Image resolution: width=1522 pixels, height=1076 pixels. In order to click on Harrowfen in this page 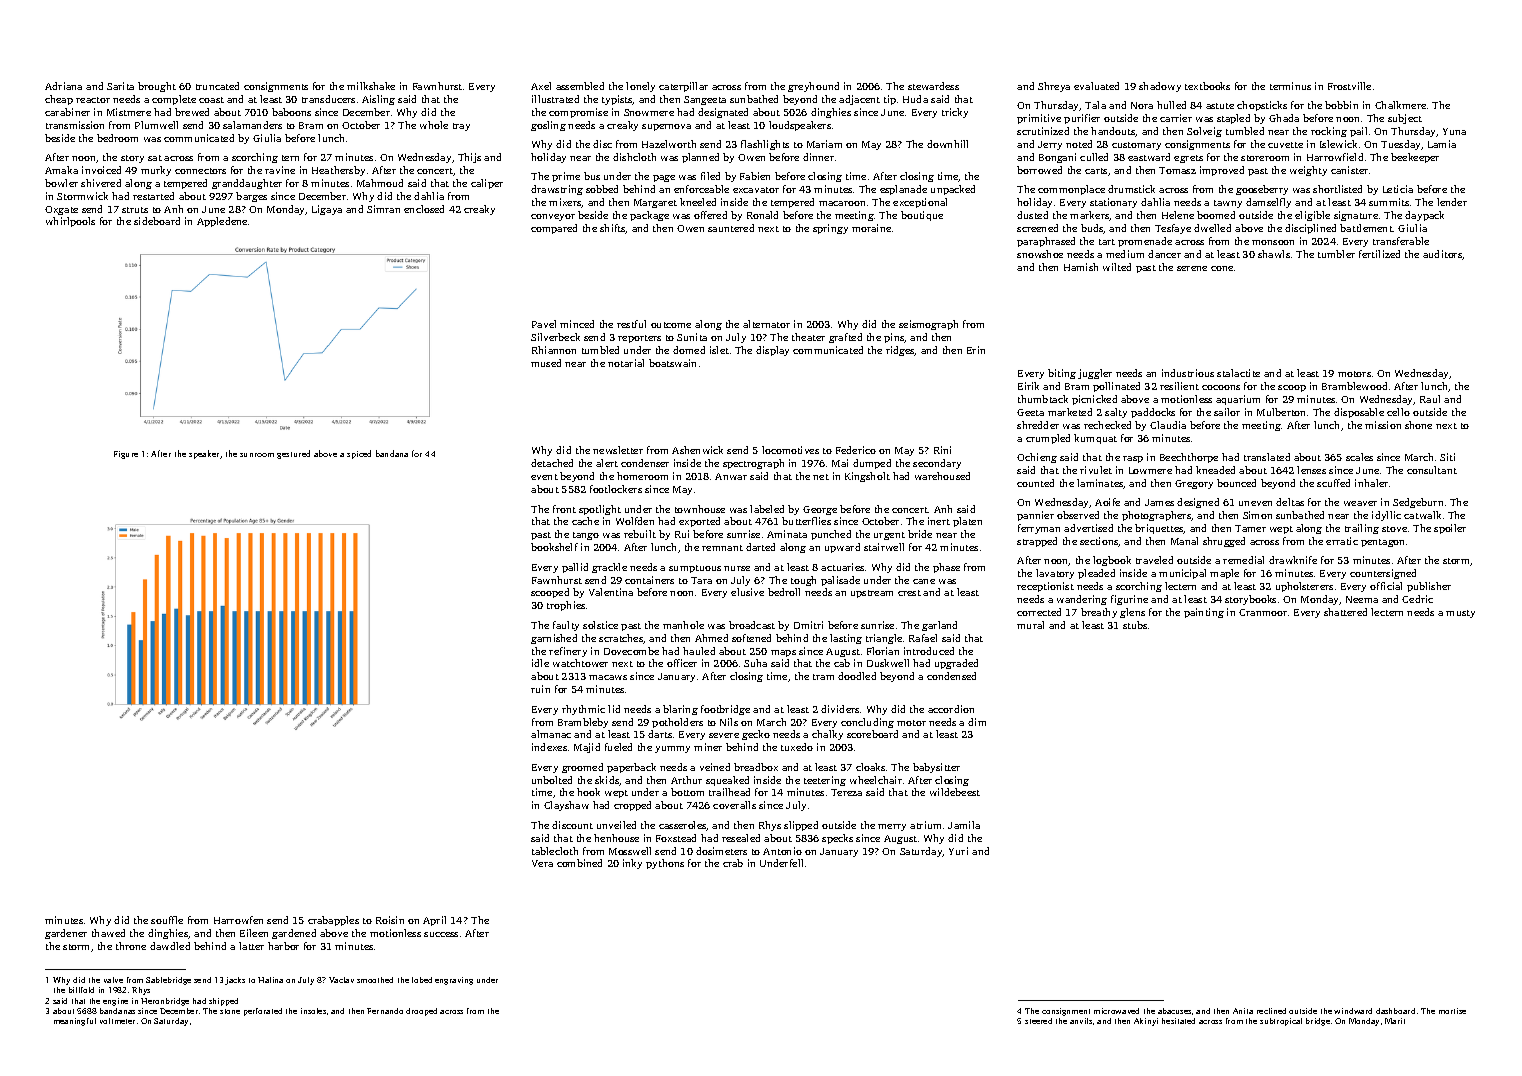, I will do `click(238, 920)`.
